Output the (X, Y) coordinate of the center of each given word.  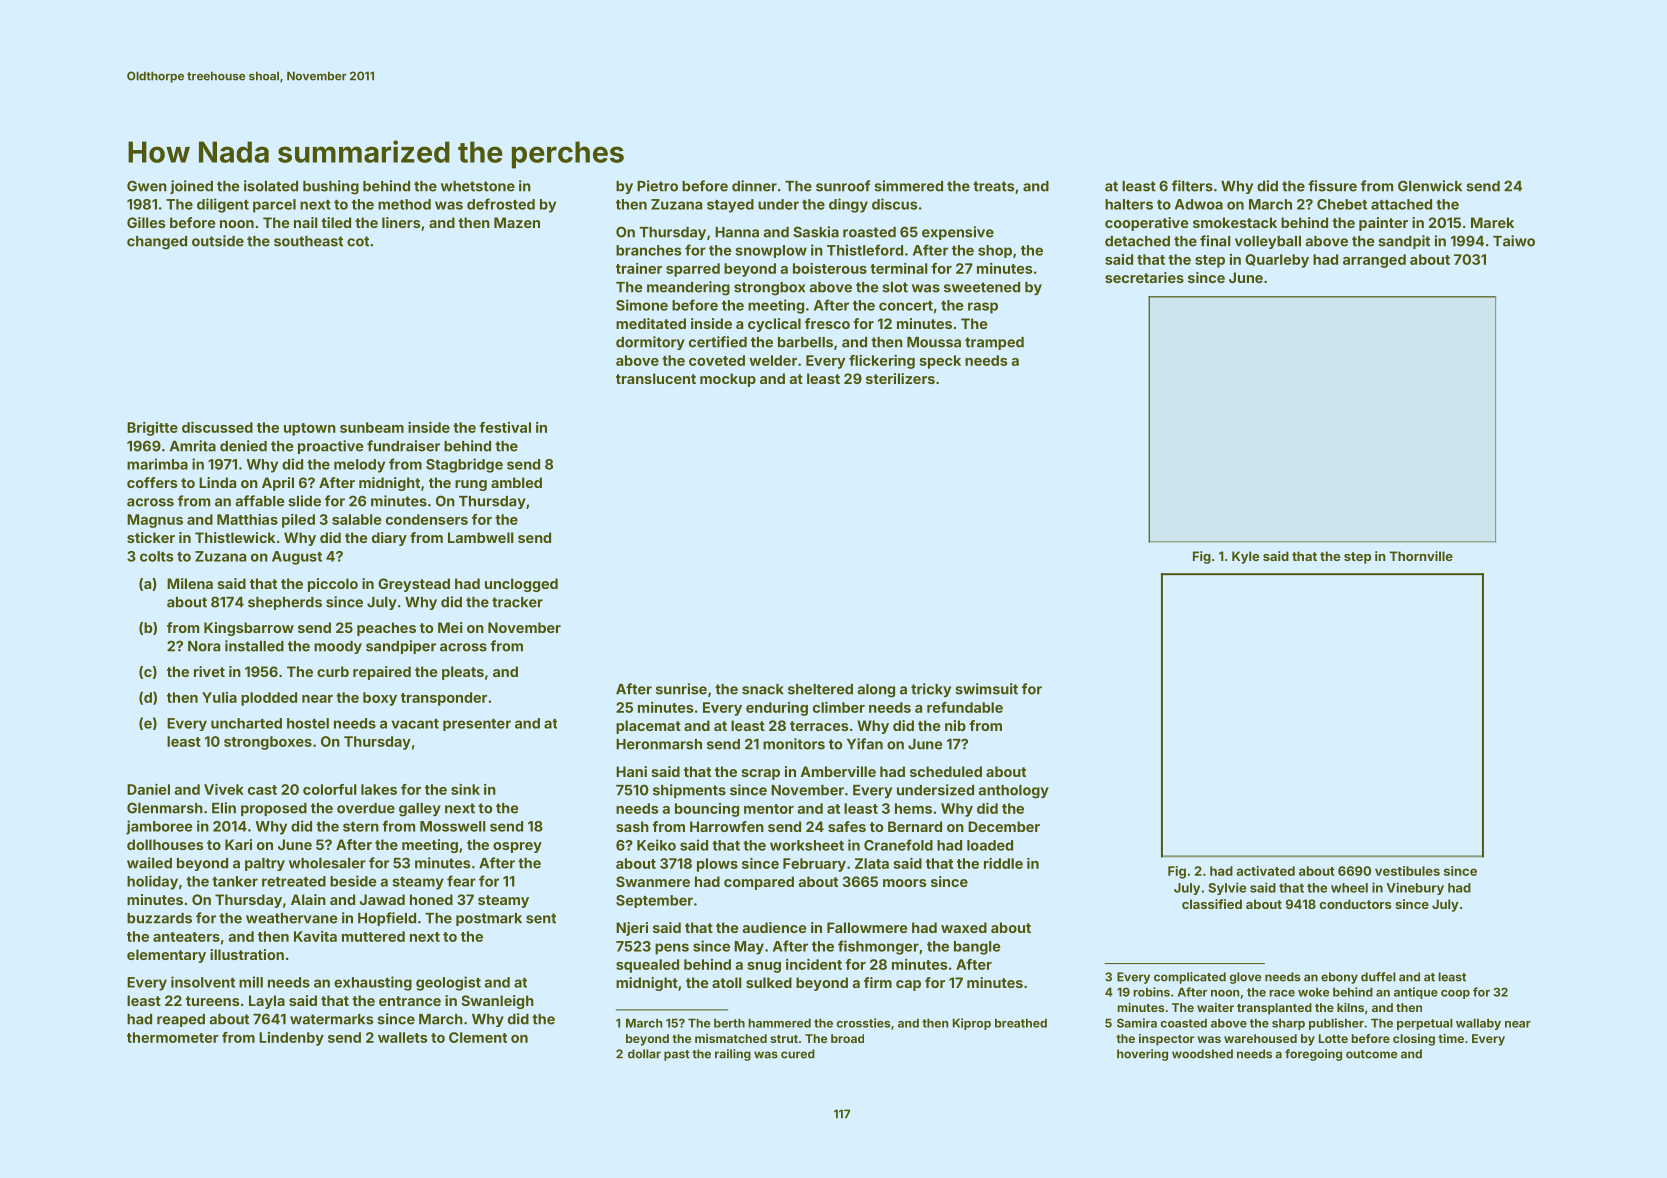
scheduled (946, 771)
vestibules (1407, 871)
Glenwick (1430, 186)
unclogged (521, 585)
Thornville (1421, 556)
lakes (379, 789)
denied (243, 446)
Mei (450, 627)
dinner (754, 186)
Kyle (1245, 557)
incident (814, 964)
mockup (728, 380)
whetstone (478, 186)
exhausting (373, 983)
